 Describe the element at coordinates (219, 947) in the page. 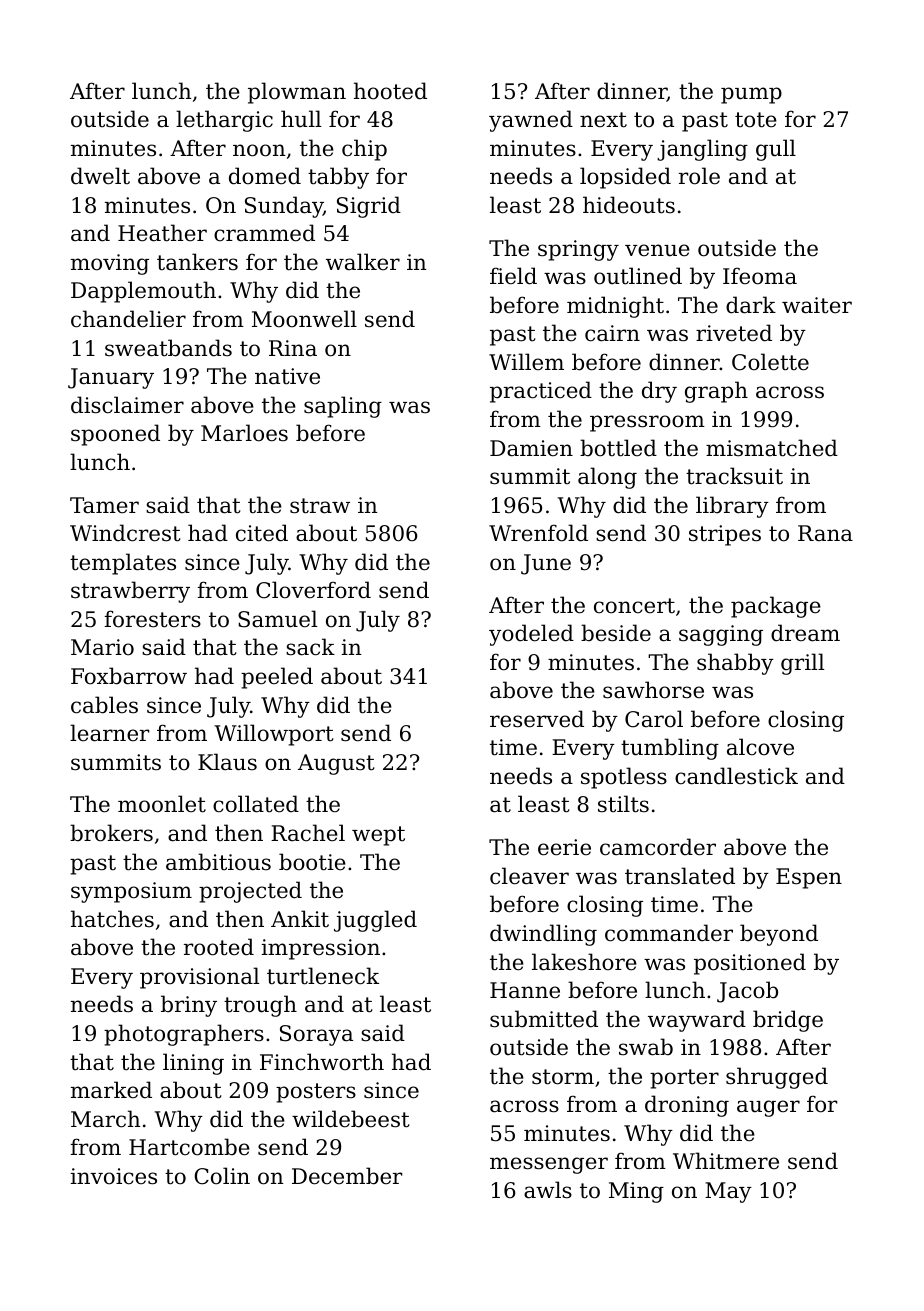

I see `rooted` at that location.
